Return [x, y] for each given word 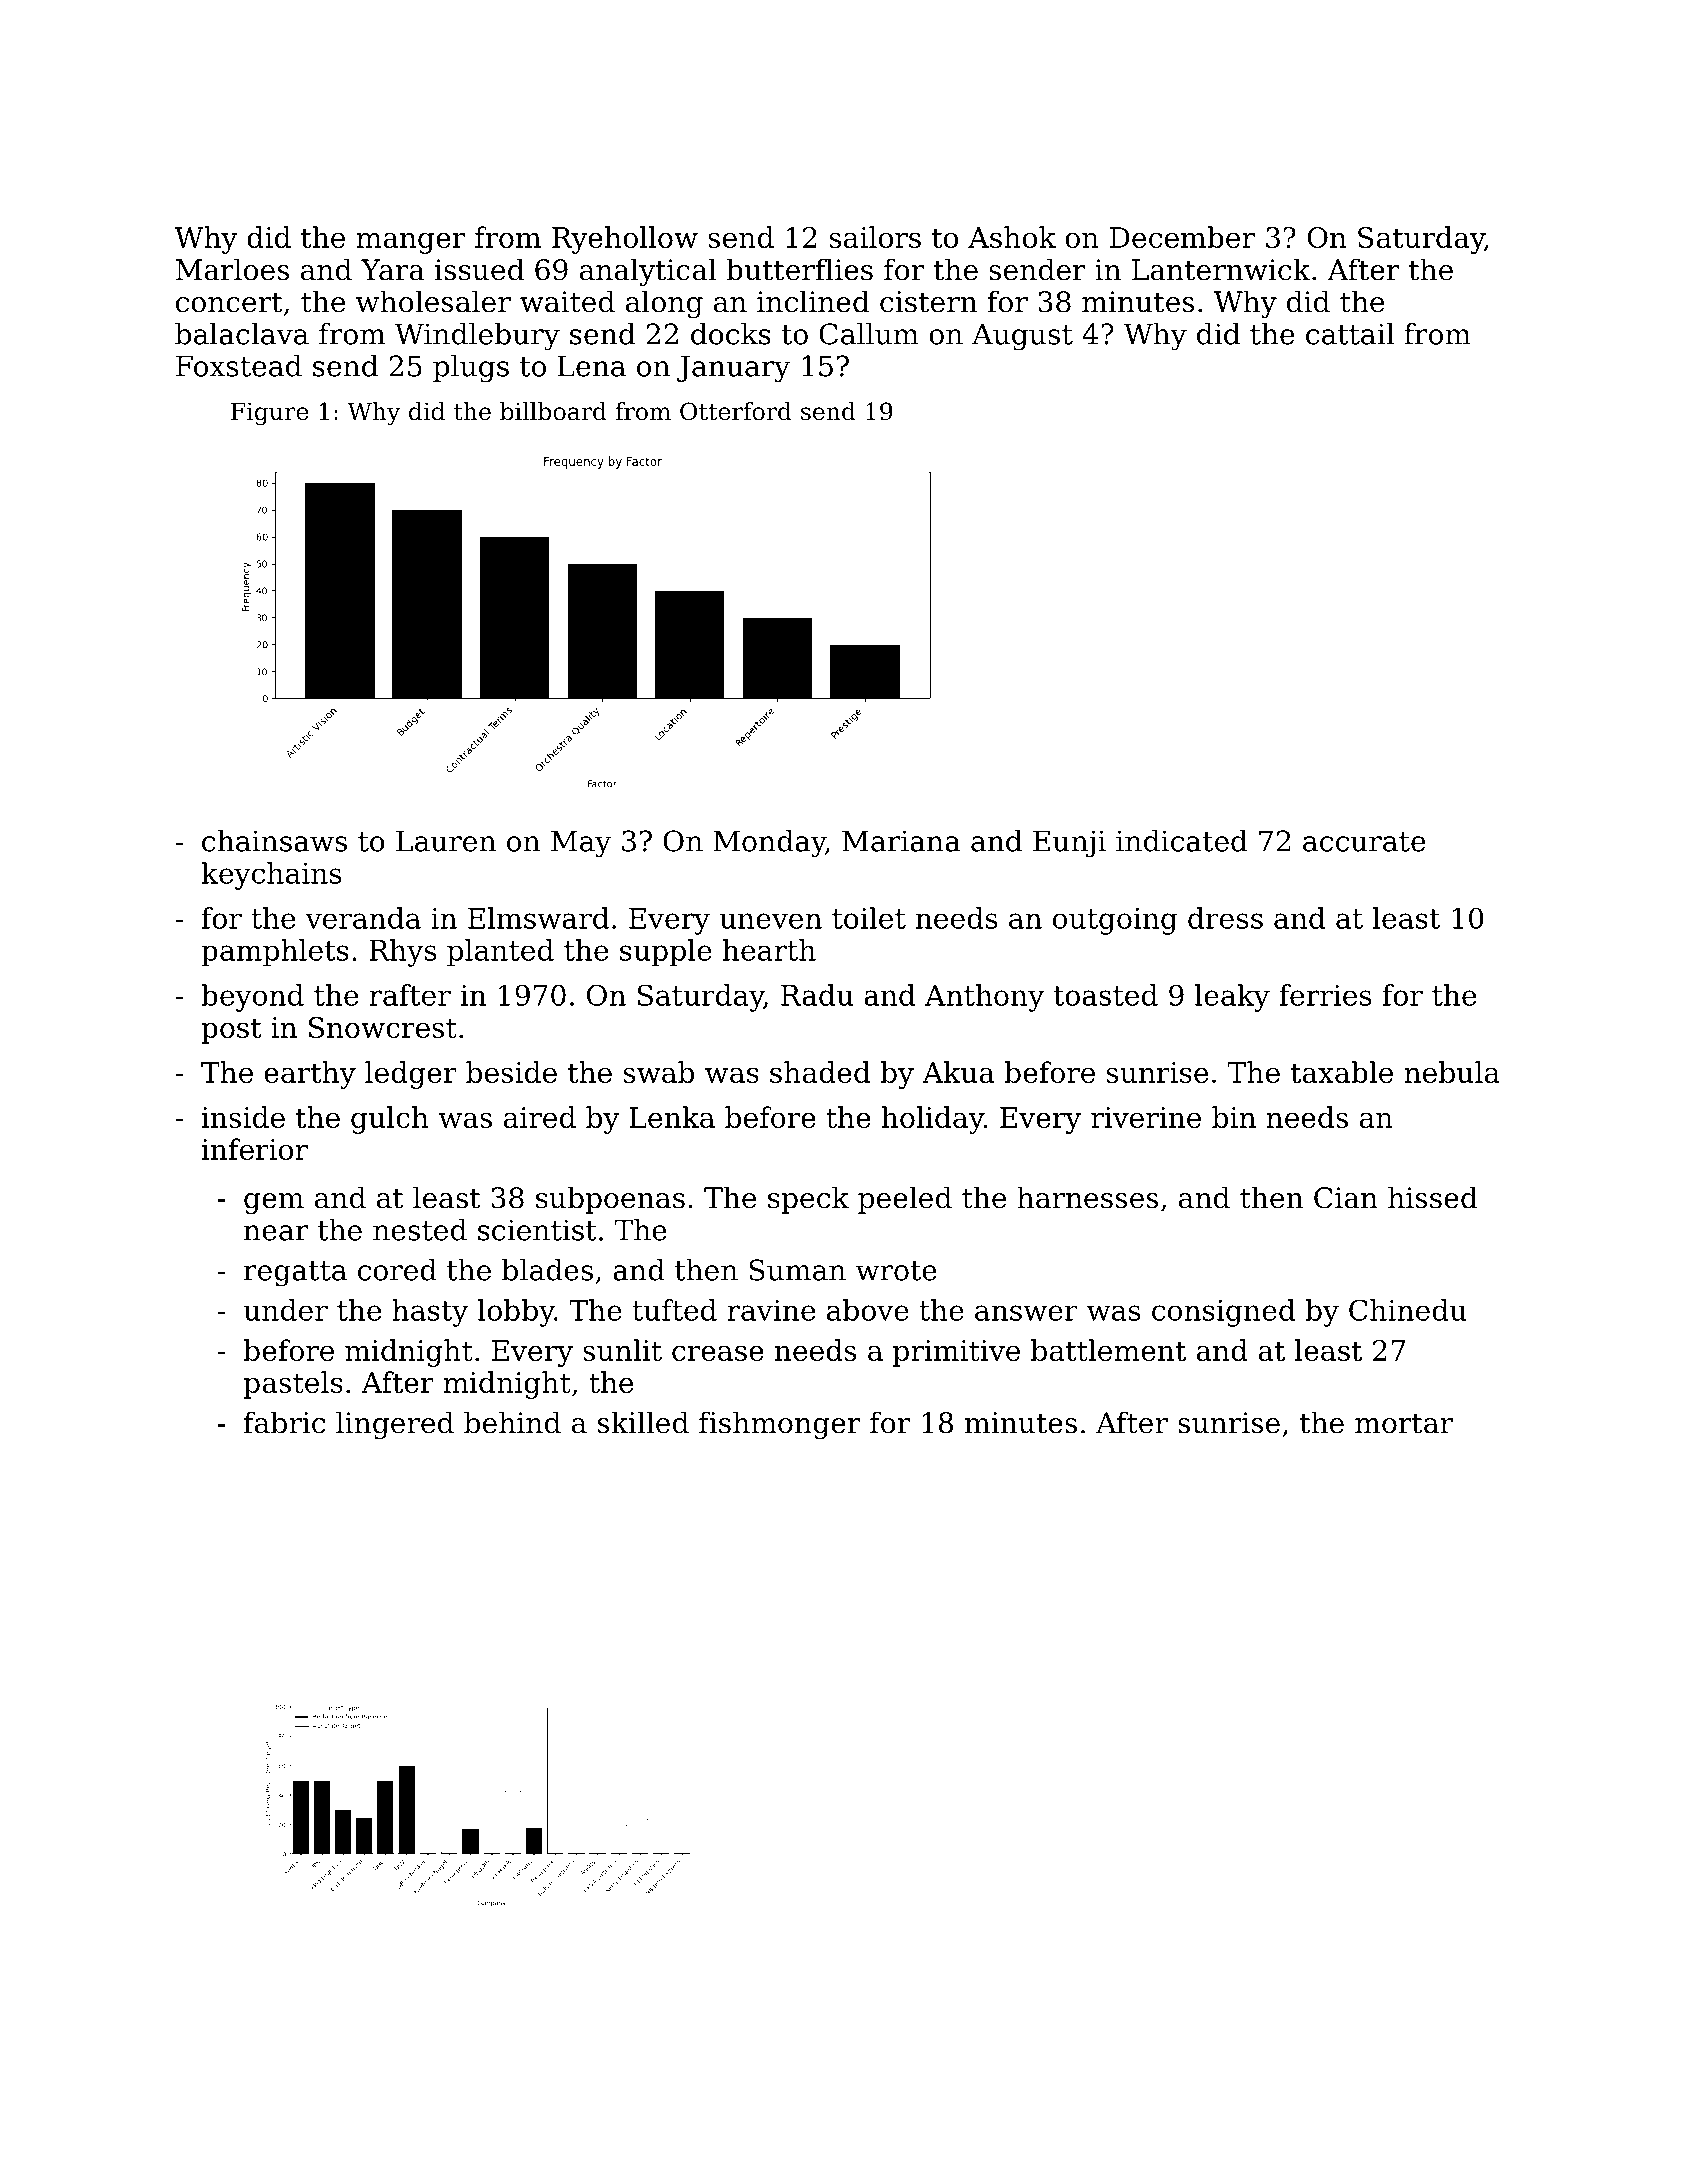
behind [512, 1422]
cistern [928, 302]
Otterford [736, 411]
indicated [1181, 841]
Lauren [446, 841]
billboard [553, 411]
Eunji [1069, 844]
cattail [1350, 334]
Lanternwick [1221, 269]
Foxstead [239, 366]
